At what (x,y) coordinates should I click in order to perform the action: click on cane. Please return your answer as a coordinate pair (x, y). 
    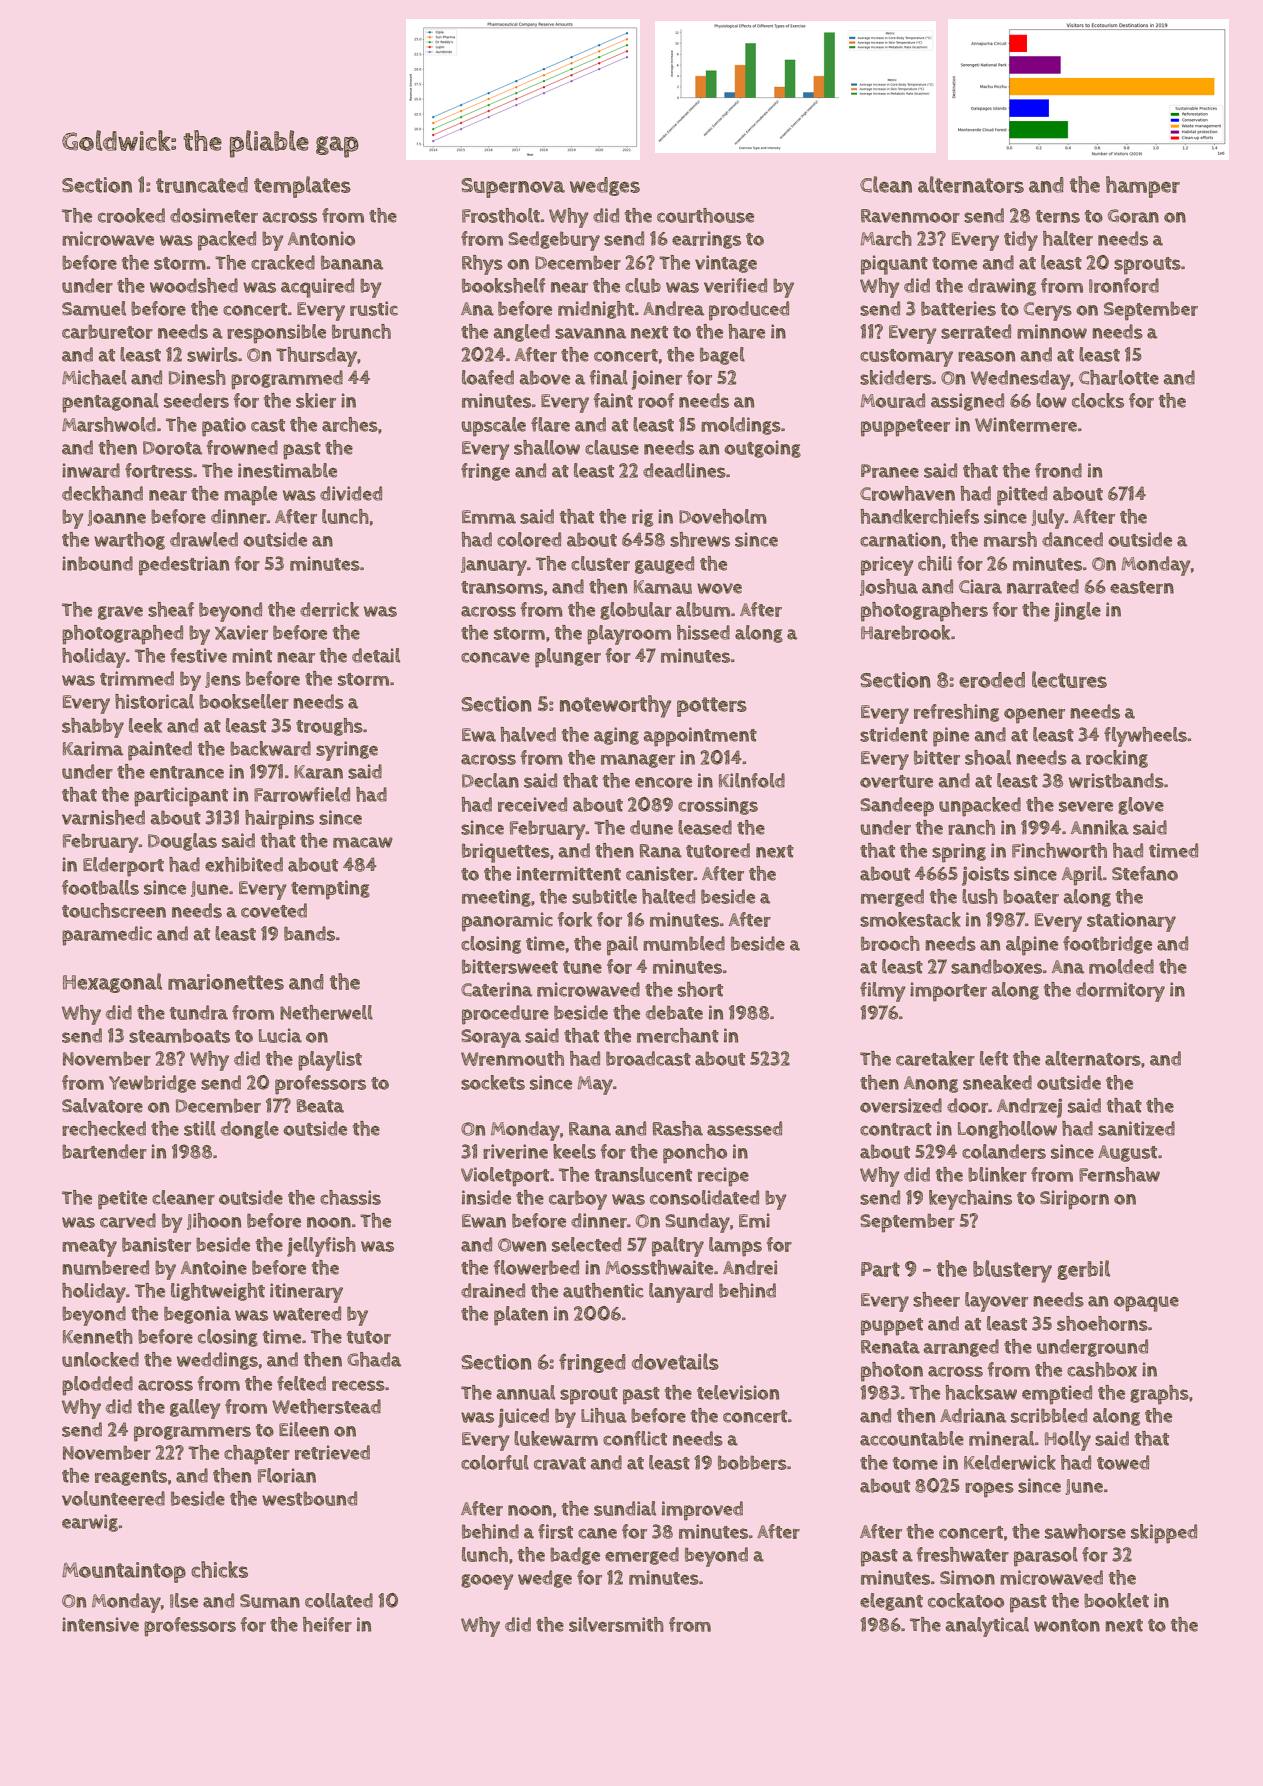
    Looking at the image, I should click on (597, 1533).
